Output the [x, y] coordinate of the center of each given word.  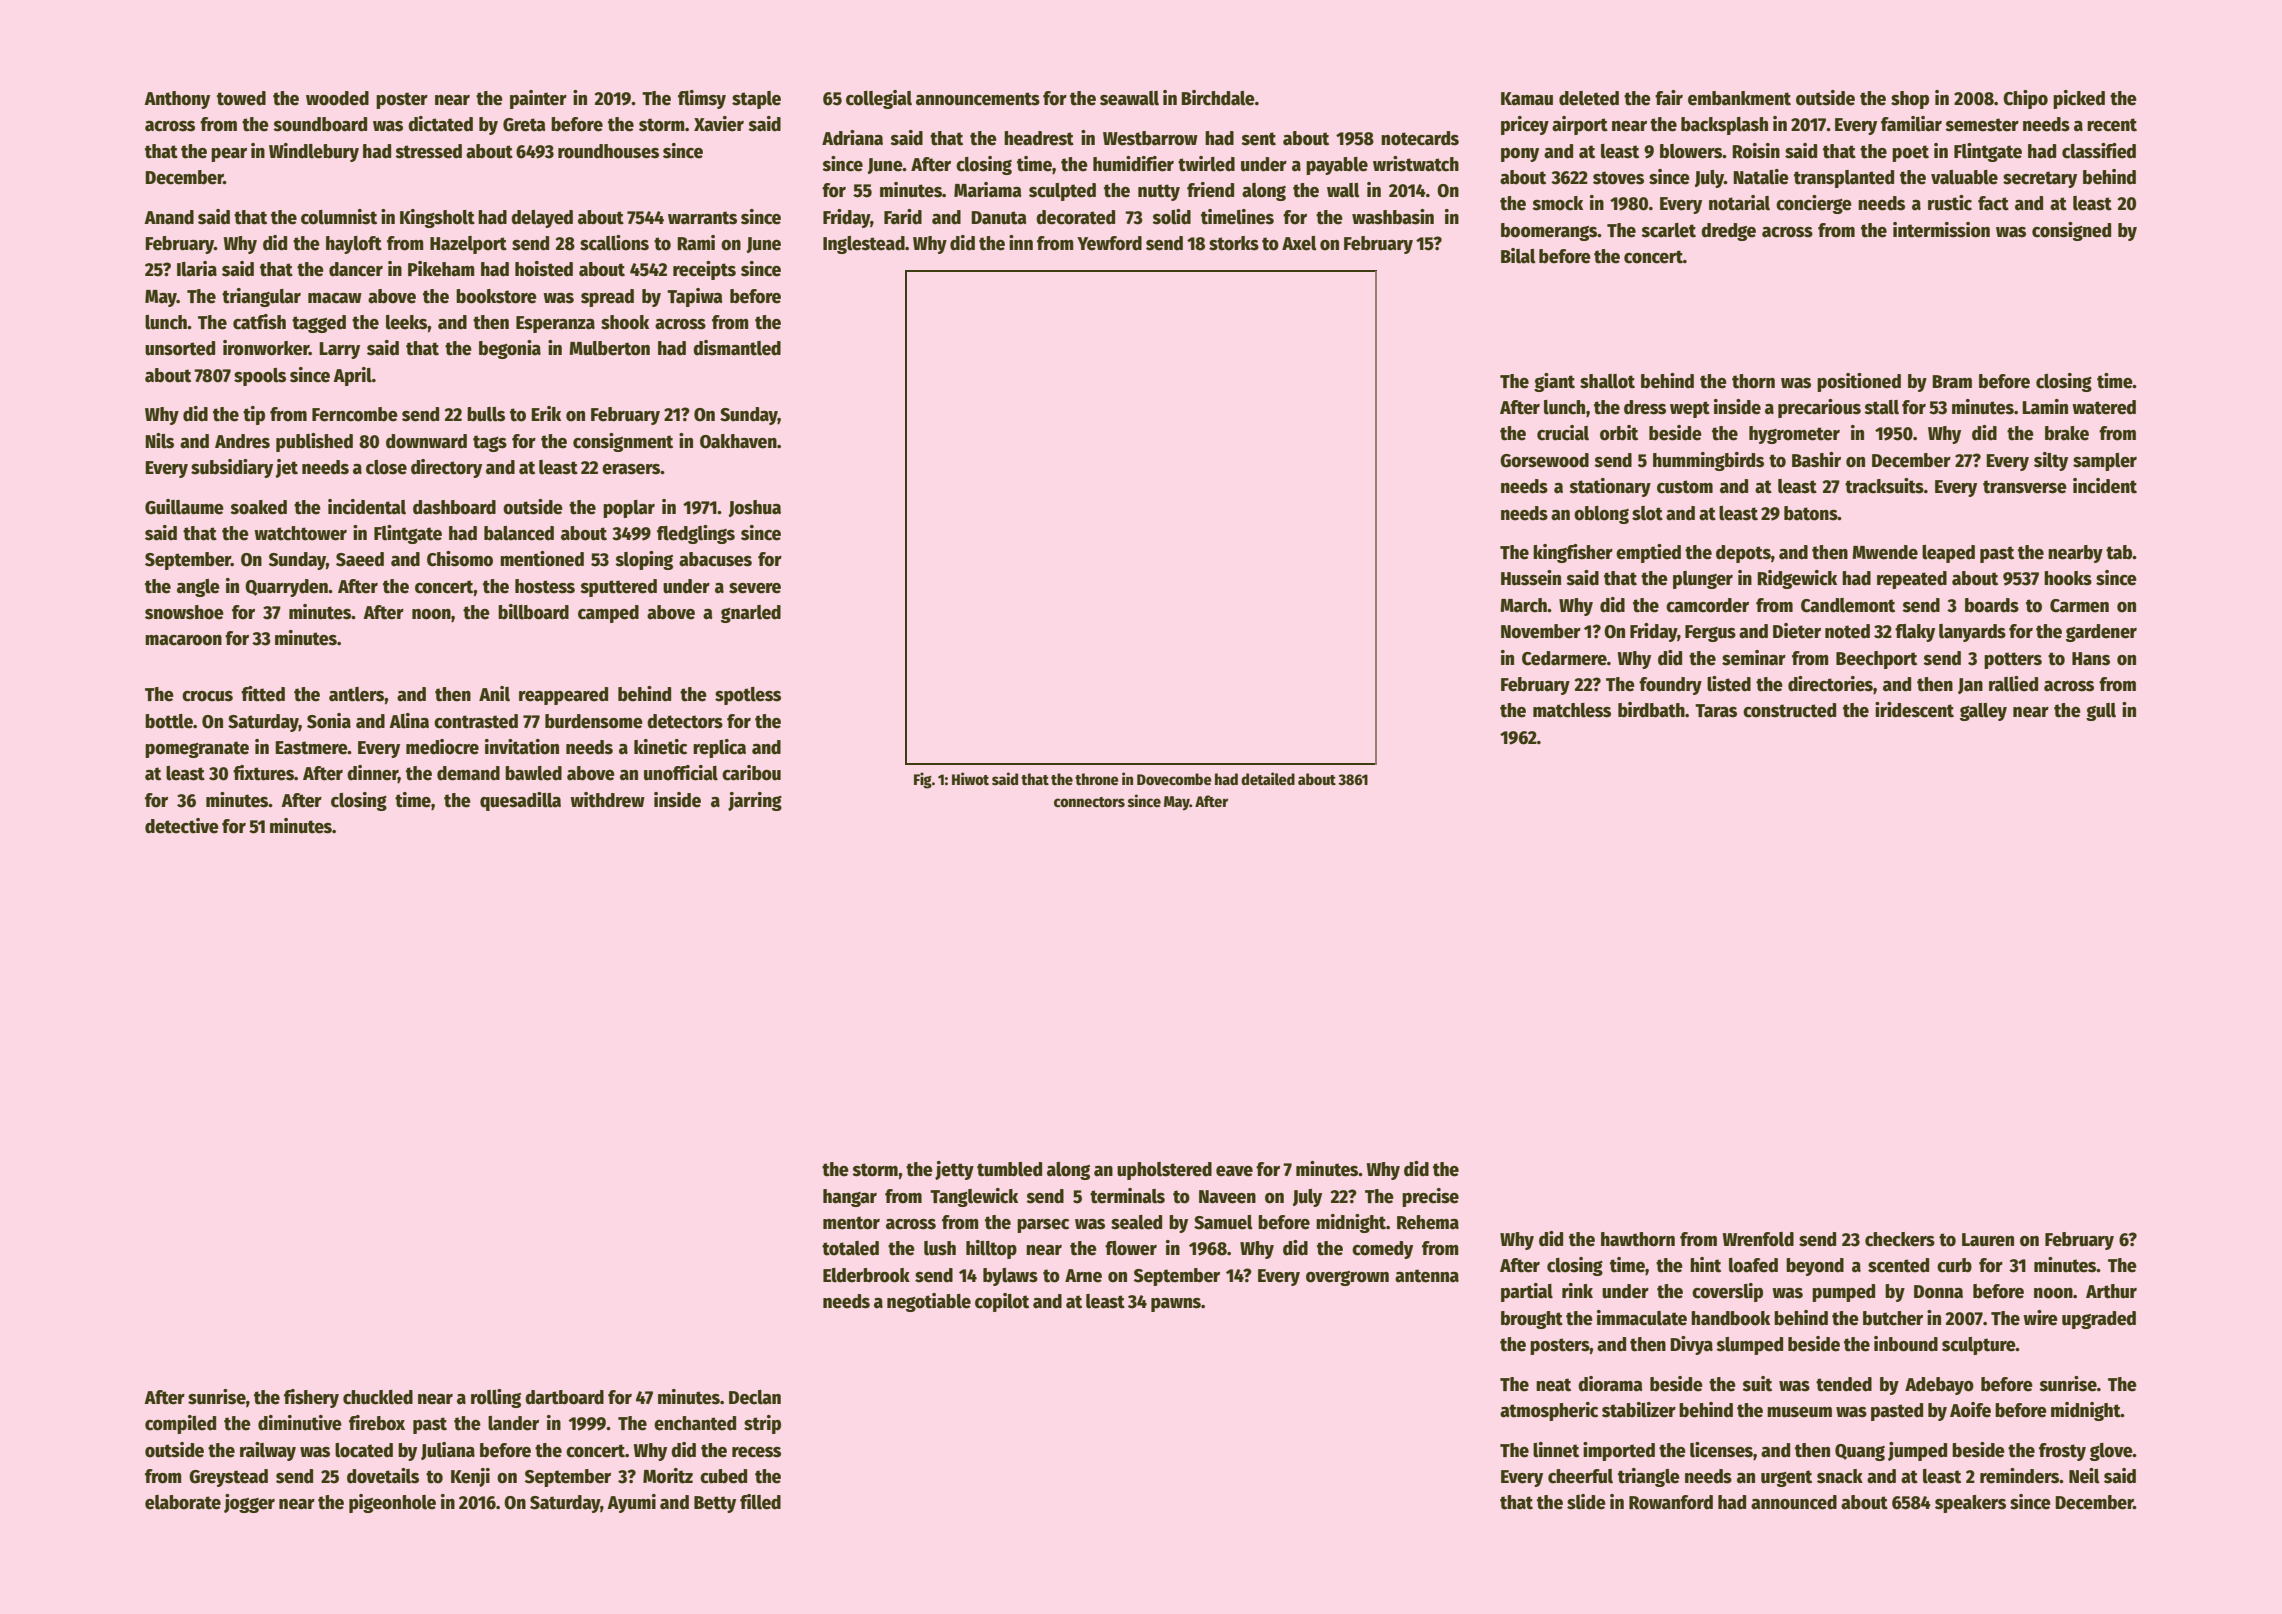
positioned [1859, 382]
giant [1554, 382]
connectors [1089, 802]
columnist [339, 217]
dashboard [454, 507]
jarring [755, 801]
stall [1882, 407]
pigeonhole [392, 1503]
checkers [1900, 1239]
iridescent [1914, 710]
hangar [850, 1198]
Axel [1299, 243]
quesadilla [520, 801]
